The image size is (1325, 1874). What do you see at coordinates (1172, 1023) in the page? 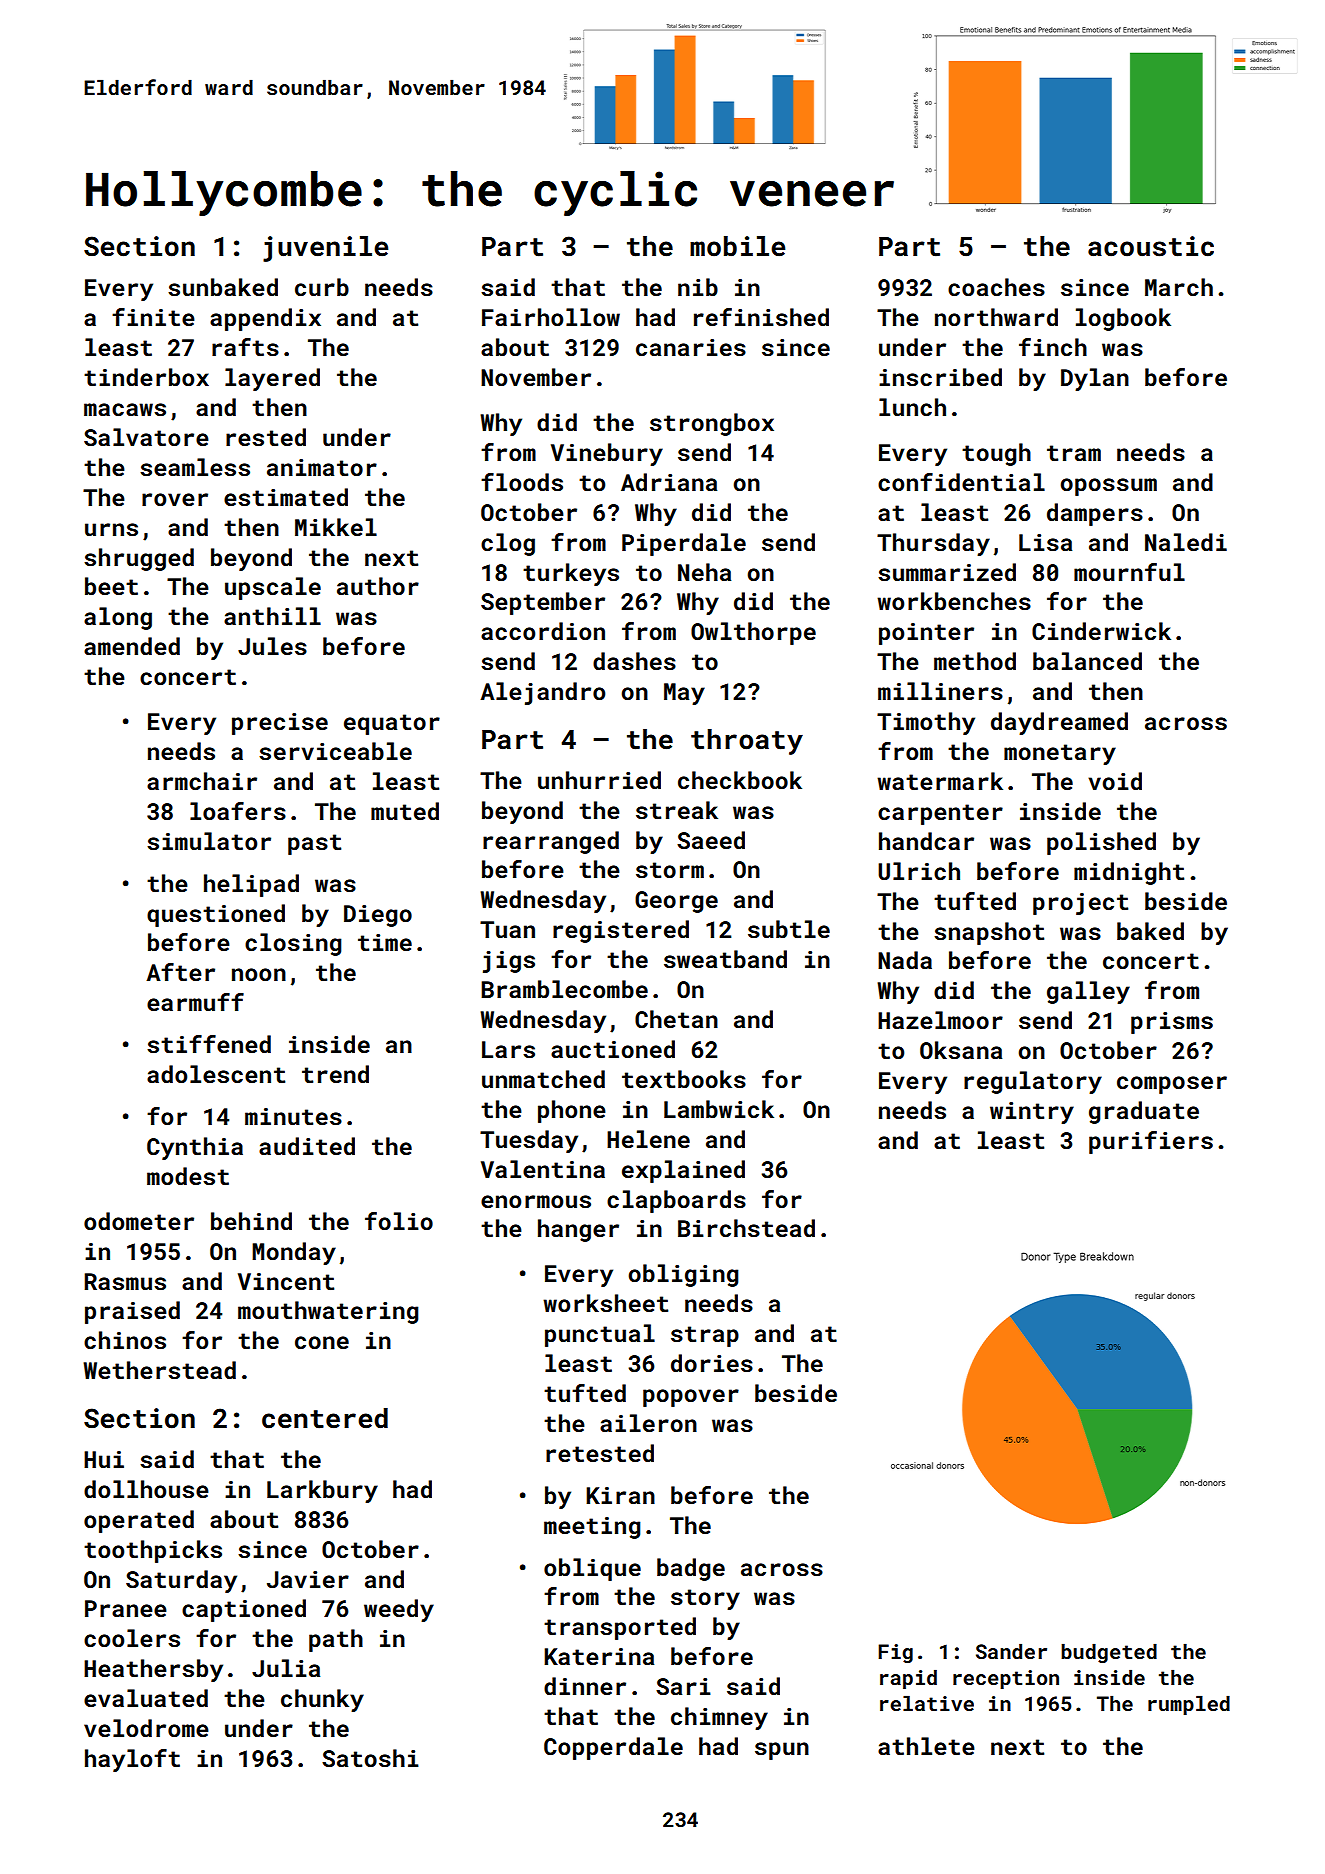
I see `prisms` at bounding box center [1172, 1023].
